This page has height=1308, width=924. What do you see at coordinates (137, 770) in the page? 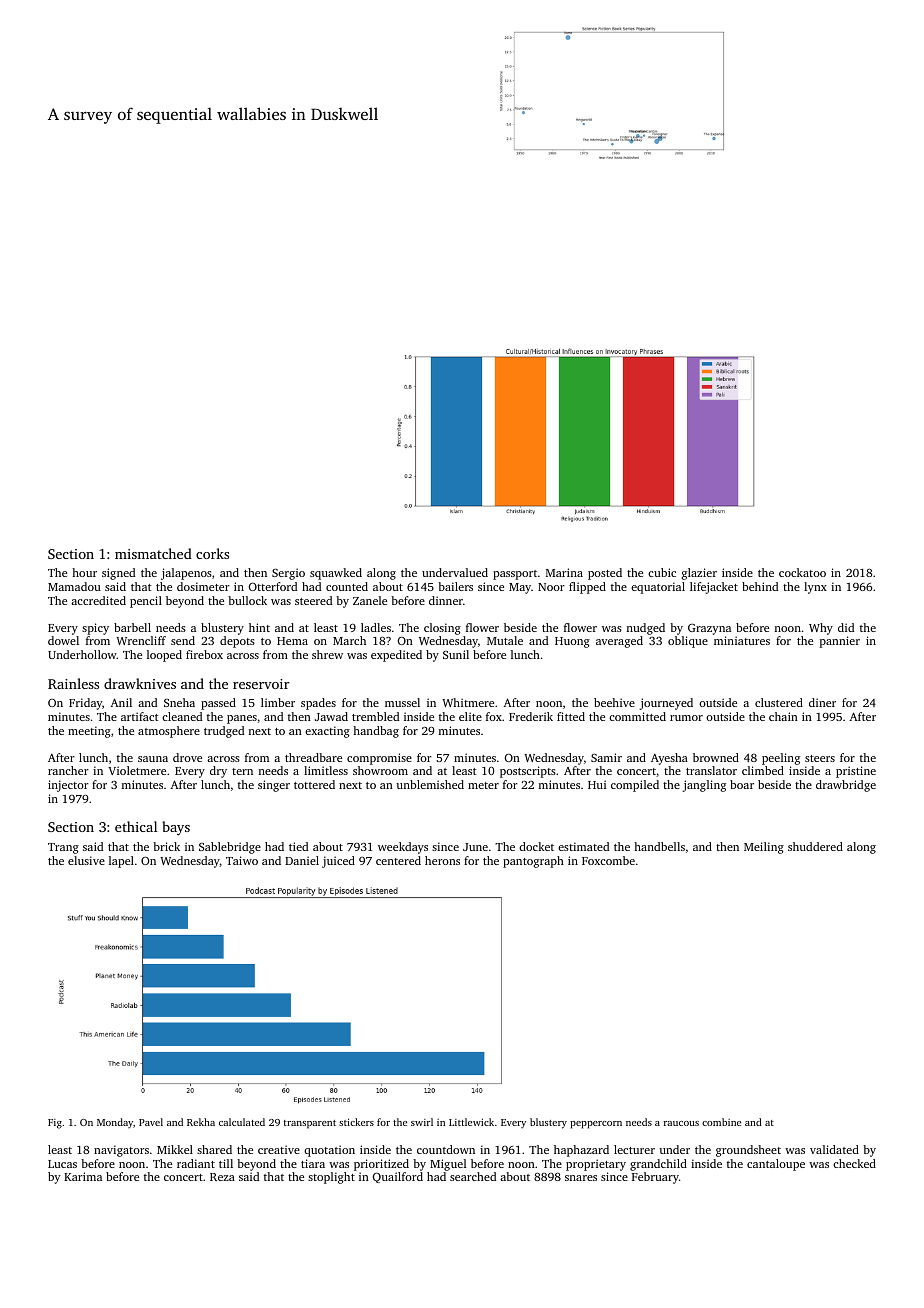
I see `Violetmere` at bounding box center [137, 770].
